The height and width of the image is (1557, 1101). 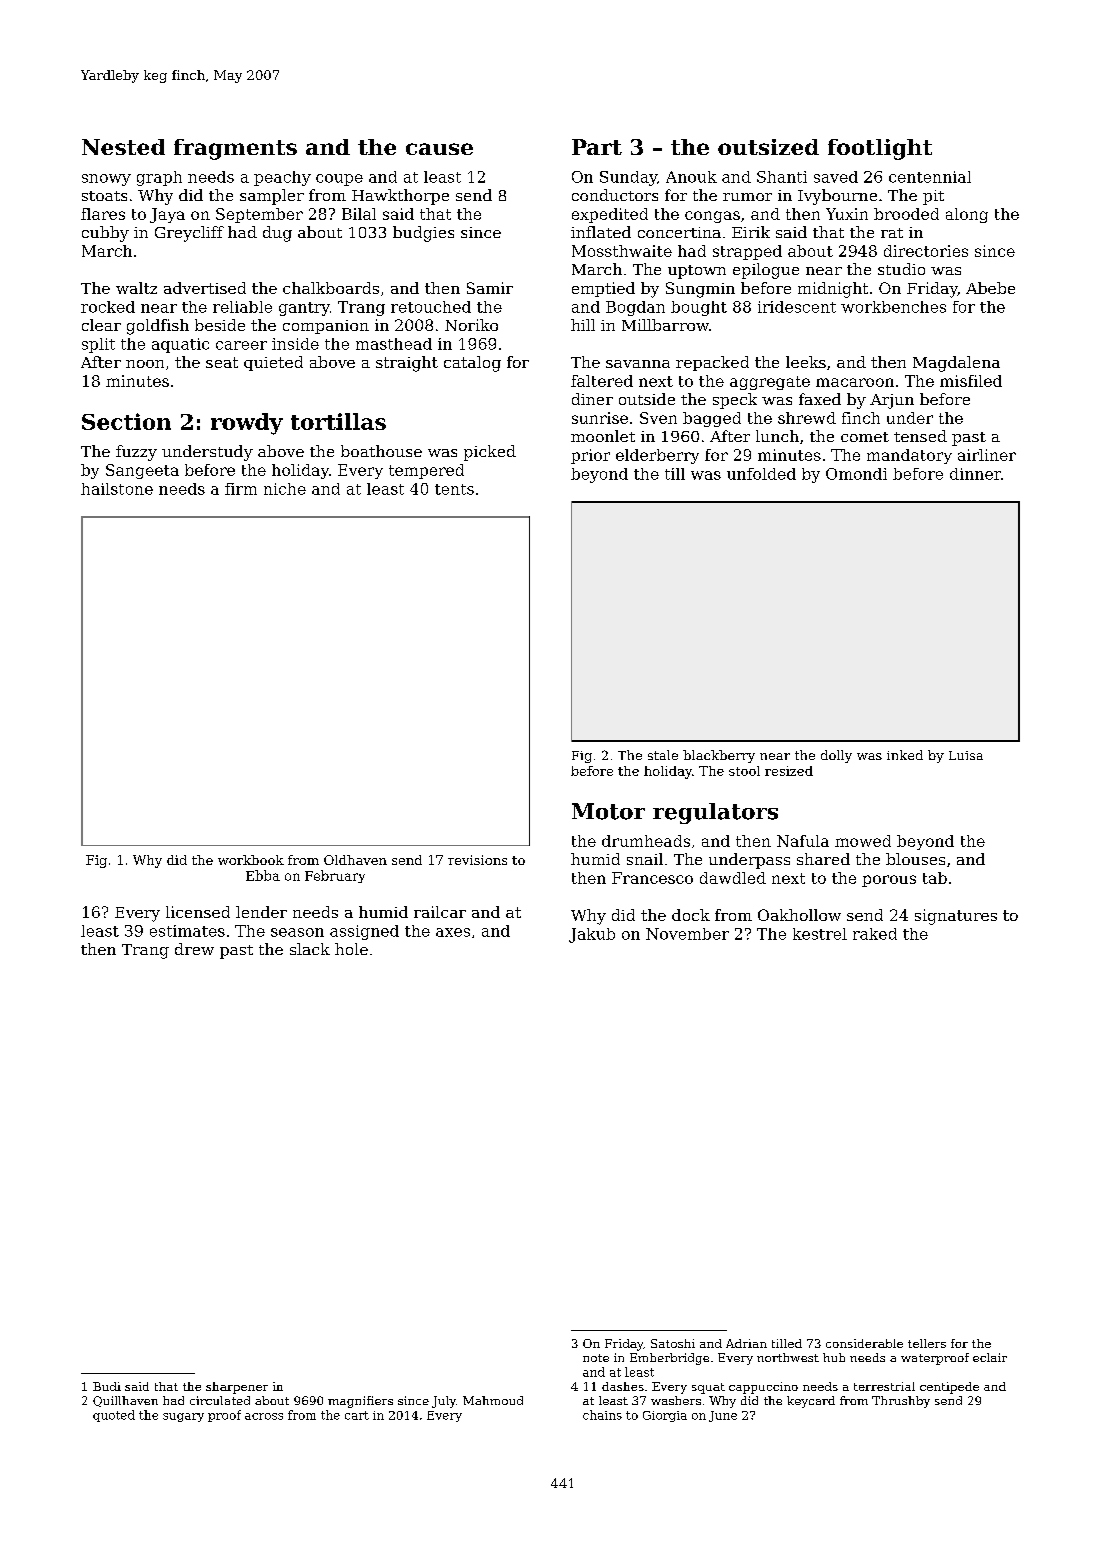 I want to click on faxed, so click(x=820, y=399).
